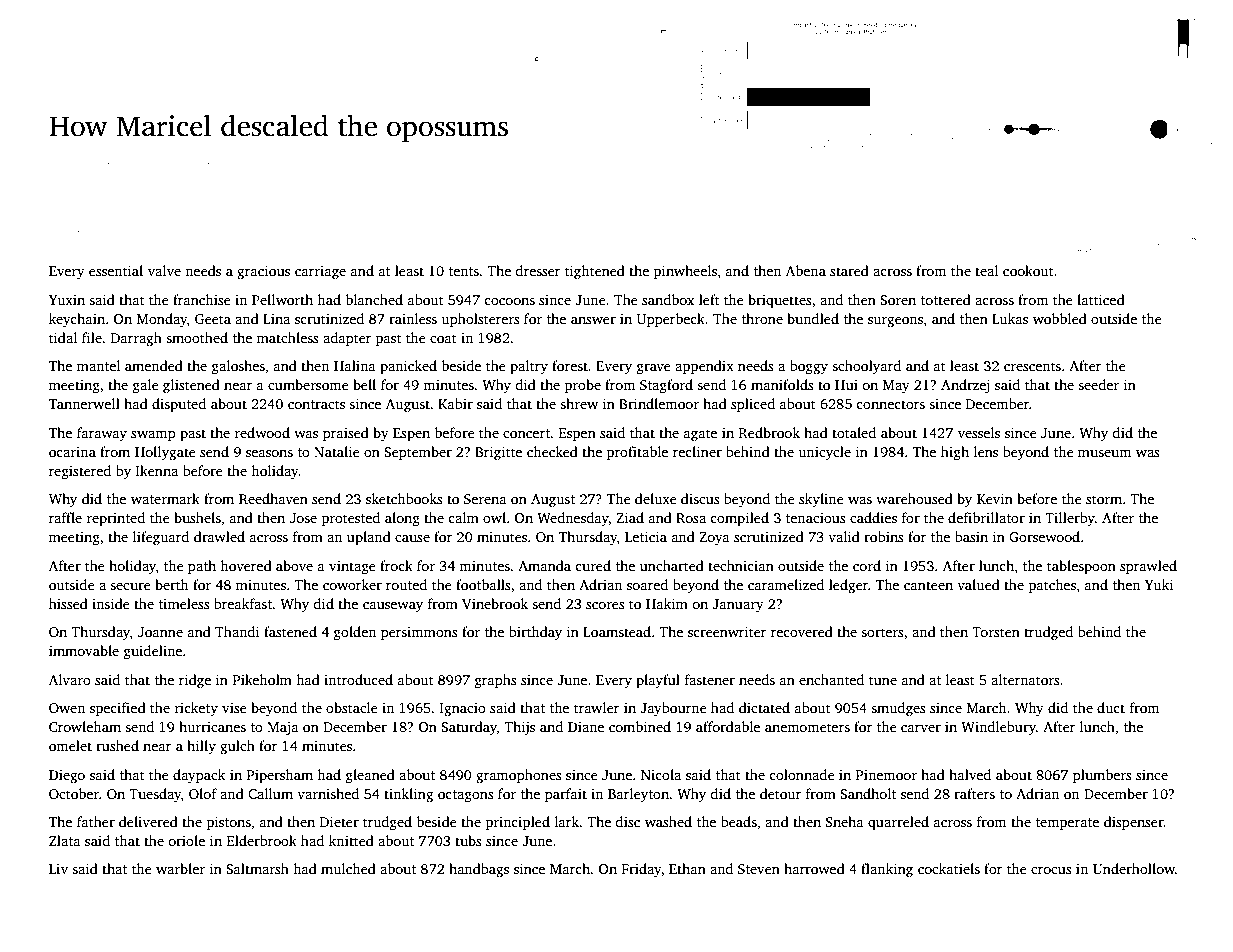 This page has height=952, width=1233. What do you see at coordinates (348, 868) in the page?
I see `mulched` at bounding box center [348, 868].
